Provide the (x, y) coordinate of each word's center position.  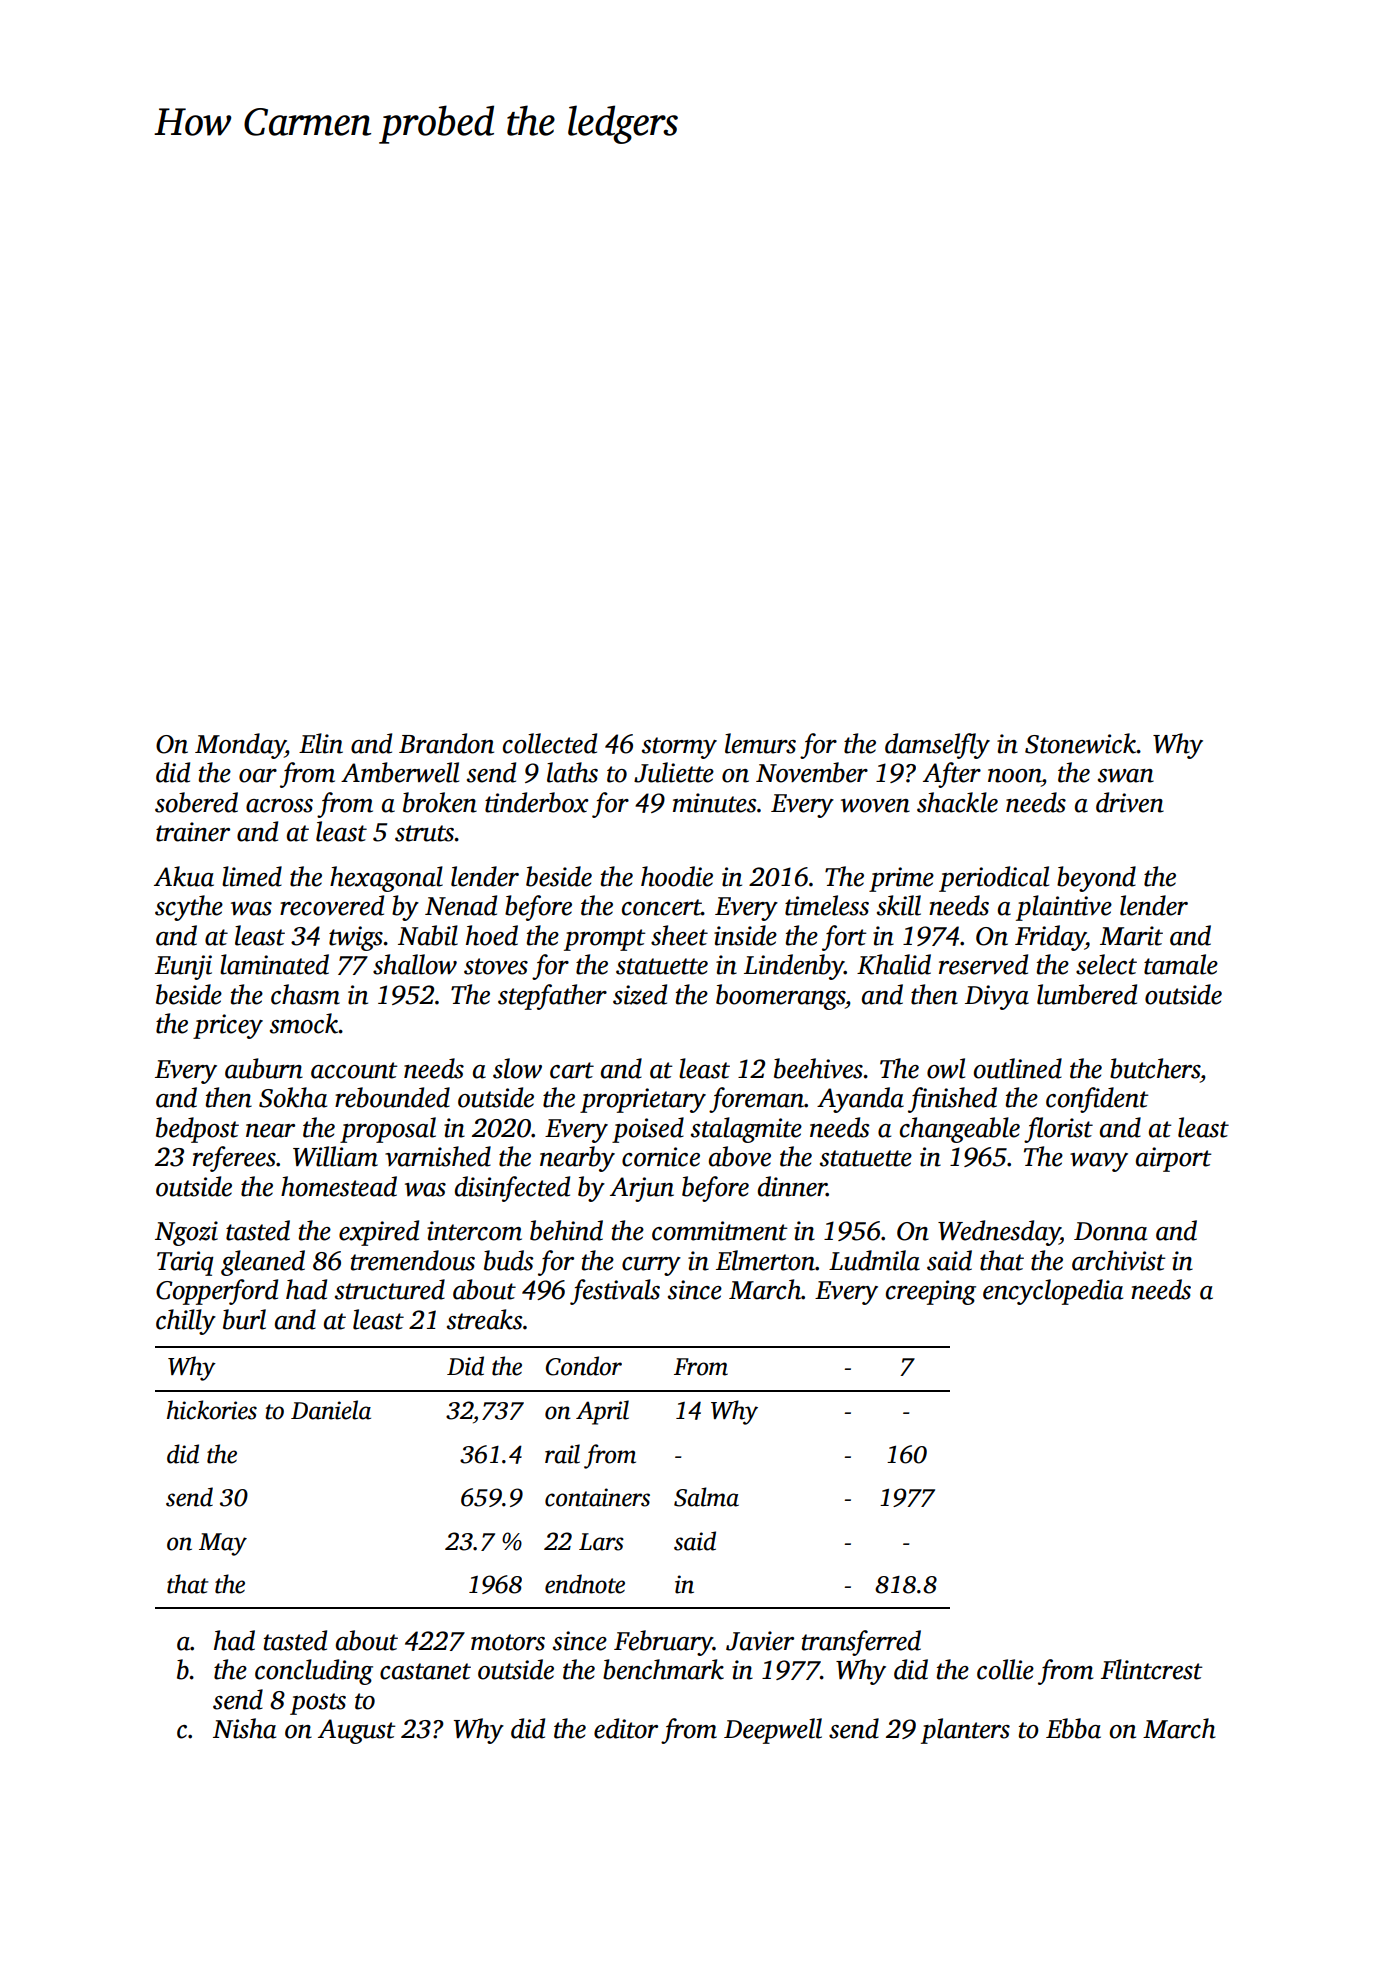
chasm (305, 994)
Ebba (1073, 1728)
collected (550, 743)
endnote (585, 1584)
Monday (240, 746)
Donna (1110, 1231)
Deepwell (773, 1731)
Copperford (217, 1292)
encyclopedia (1053, 1292)
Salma (706, 1497)
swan (1126, 776)
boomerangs (780, 997)
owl (946, 1068)
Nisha (244, 1728)
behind (566, 1230)
